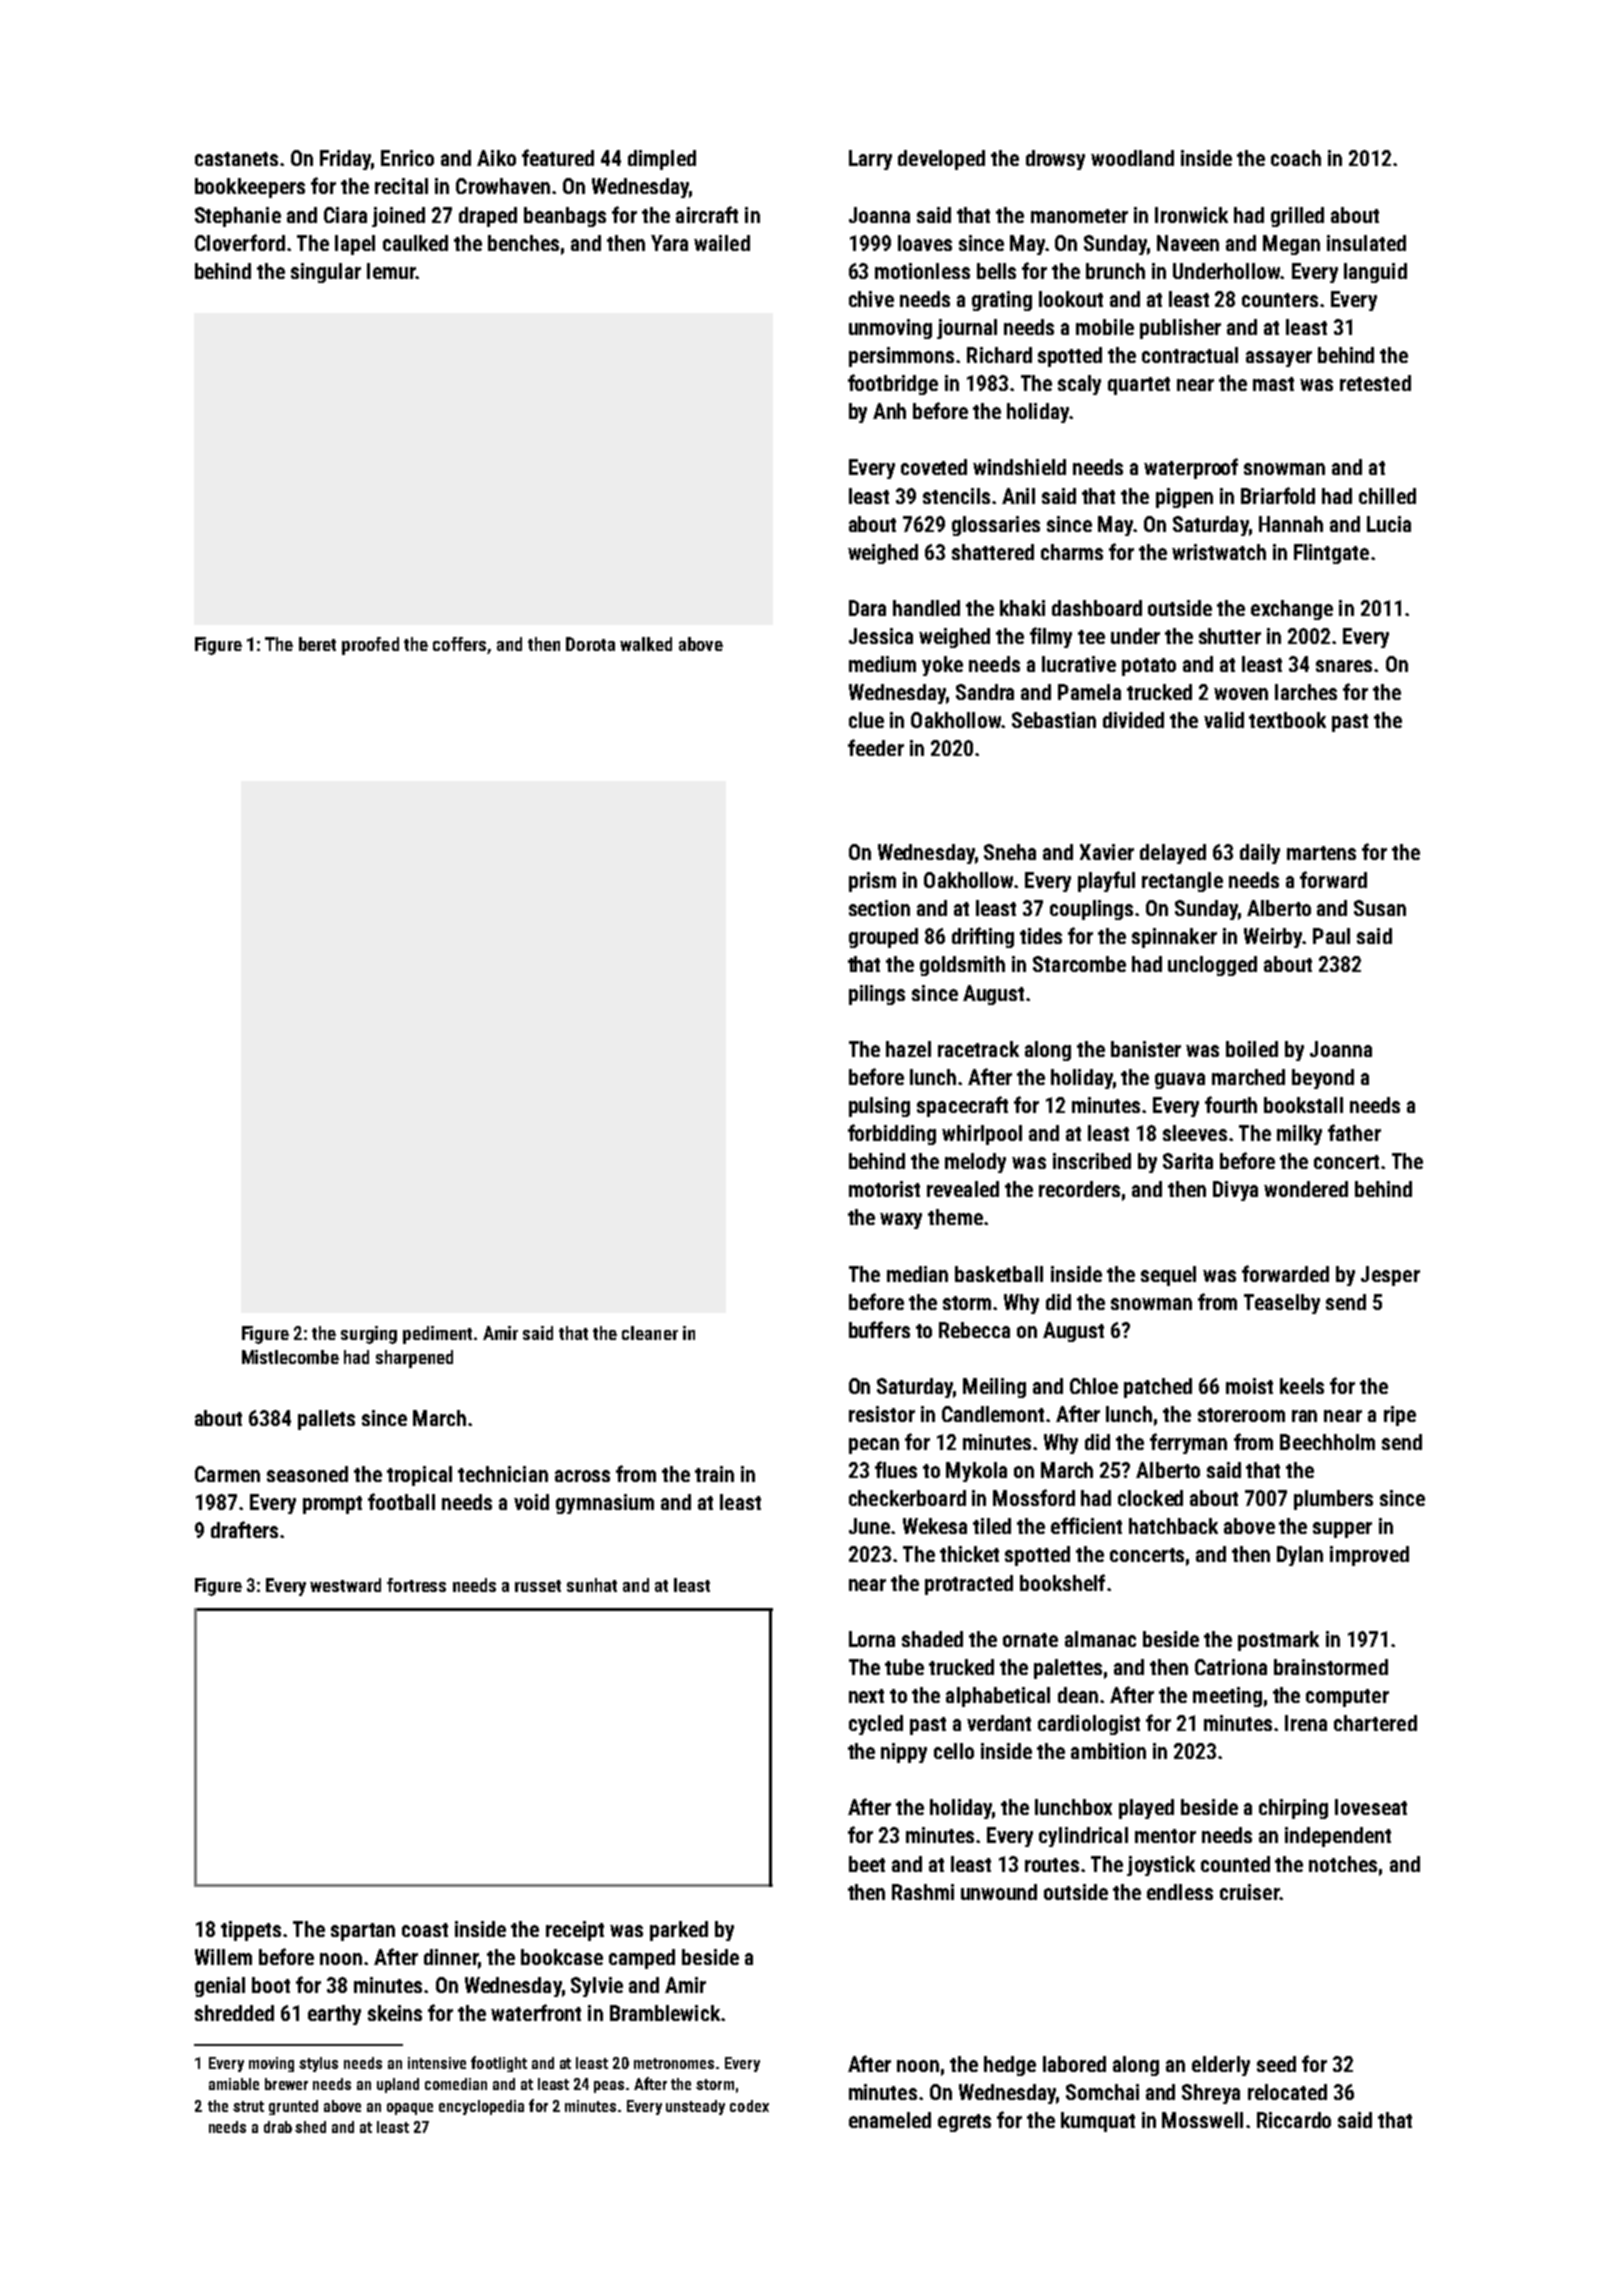  Describe the element at coordinates (251, 1931) in the screenshot. I see `tippets` at that location.
